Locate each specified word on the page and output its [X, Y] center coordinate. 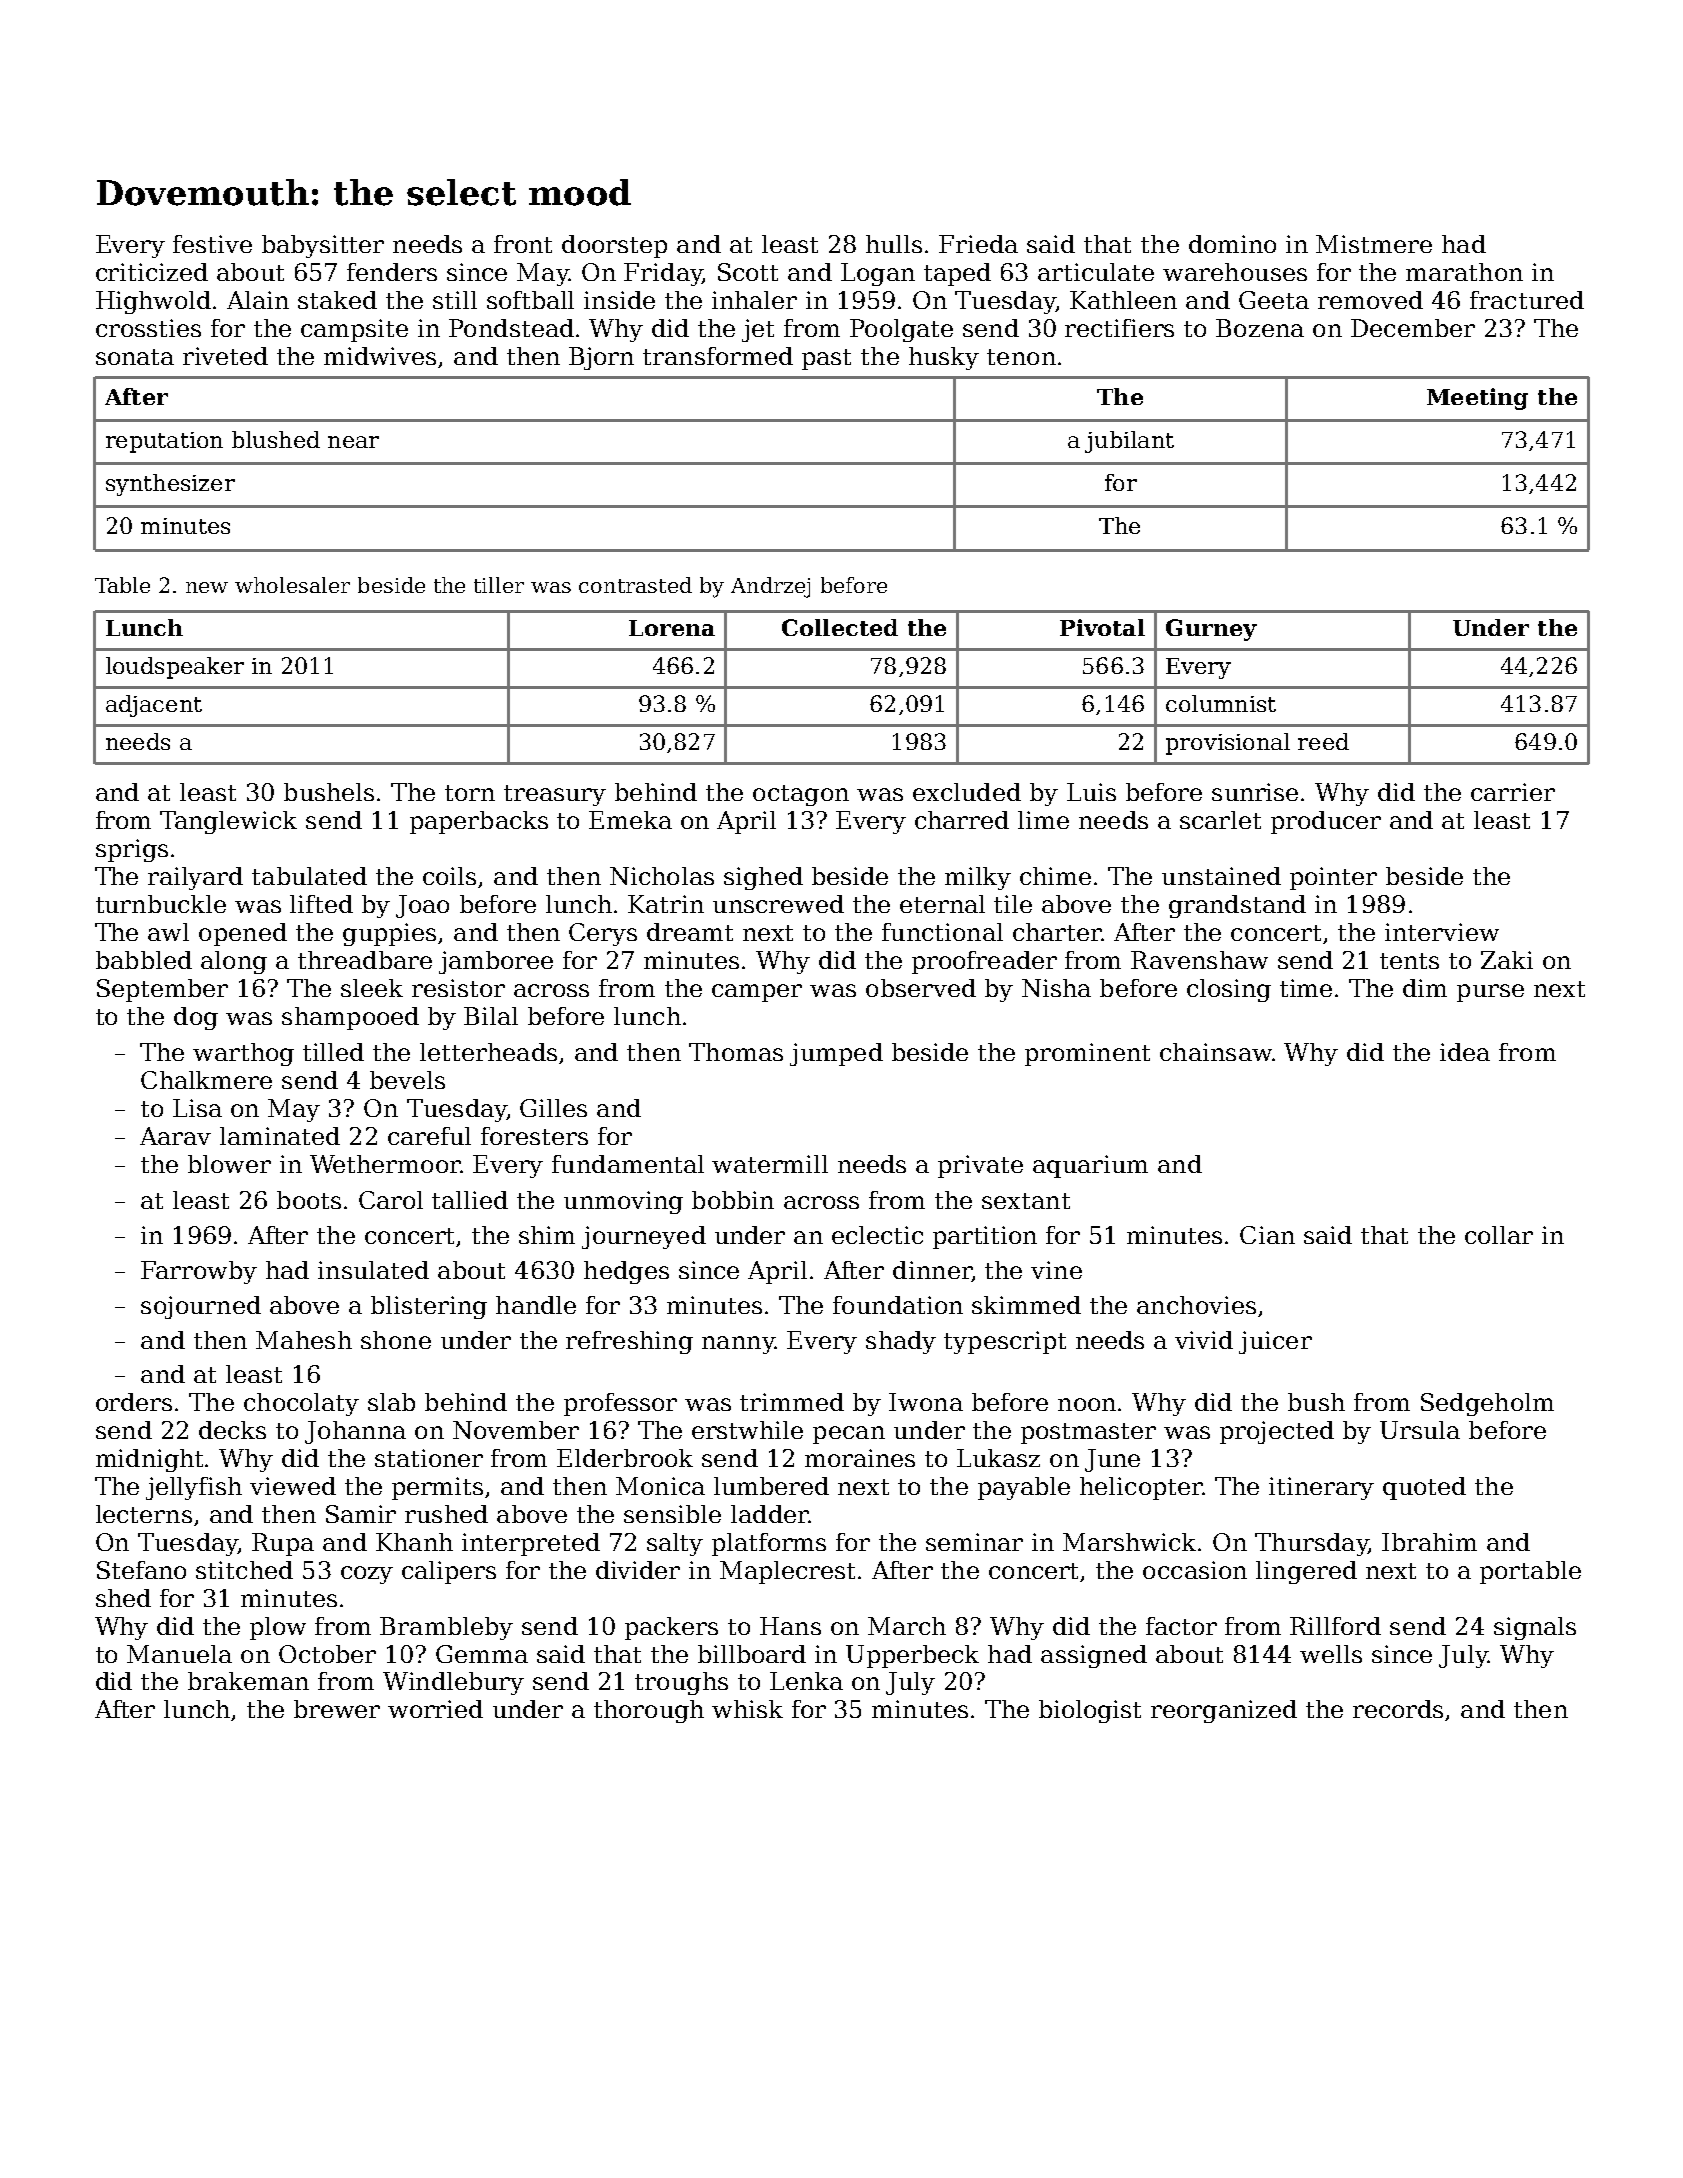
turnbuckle [161, 904]
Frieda [978, 244]
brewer [337, 1709]
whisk [747, 1709]
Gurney [1211, 630]
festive [212, 244]
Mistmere [1374, 244]
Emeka [630, 820]
